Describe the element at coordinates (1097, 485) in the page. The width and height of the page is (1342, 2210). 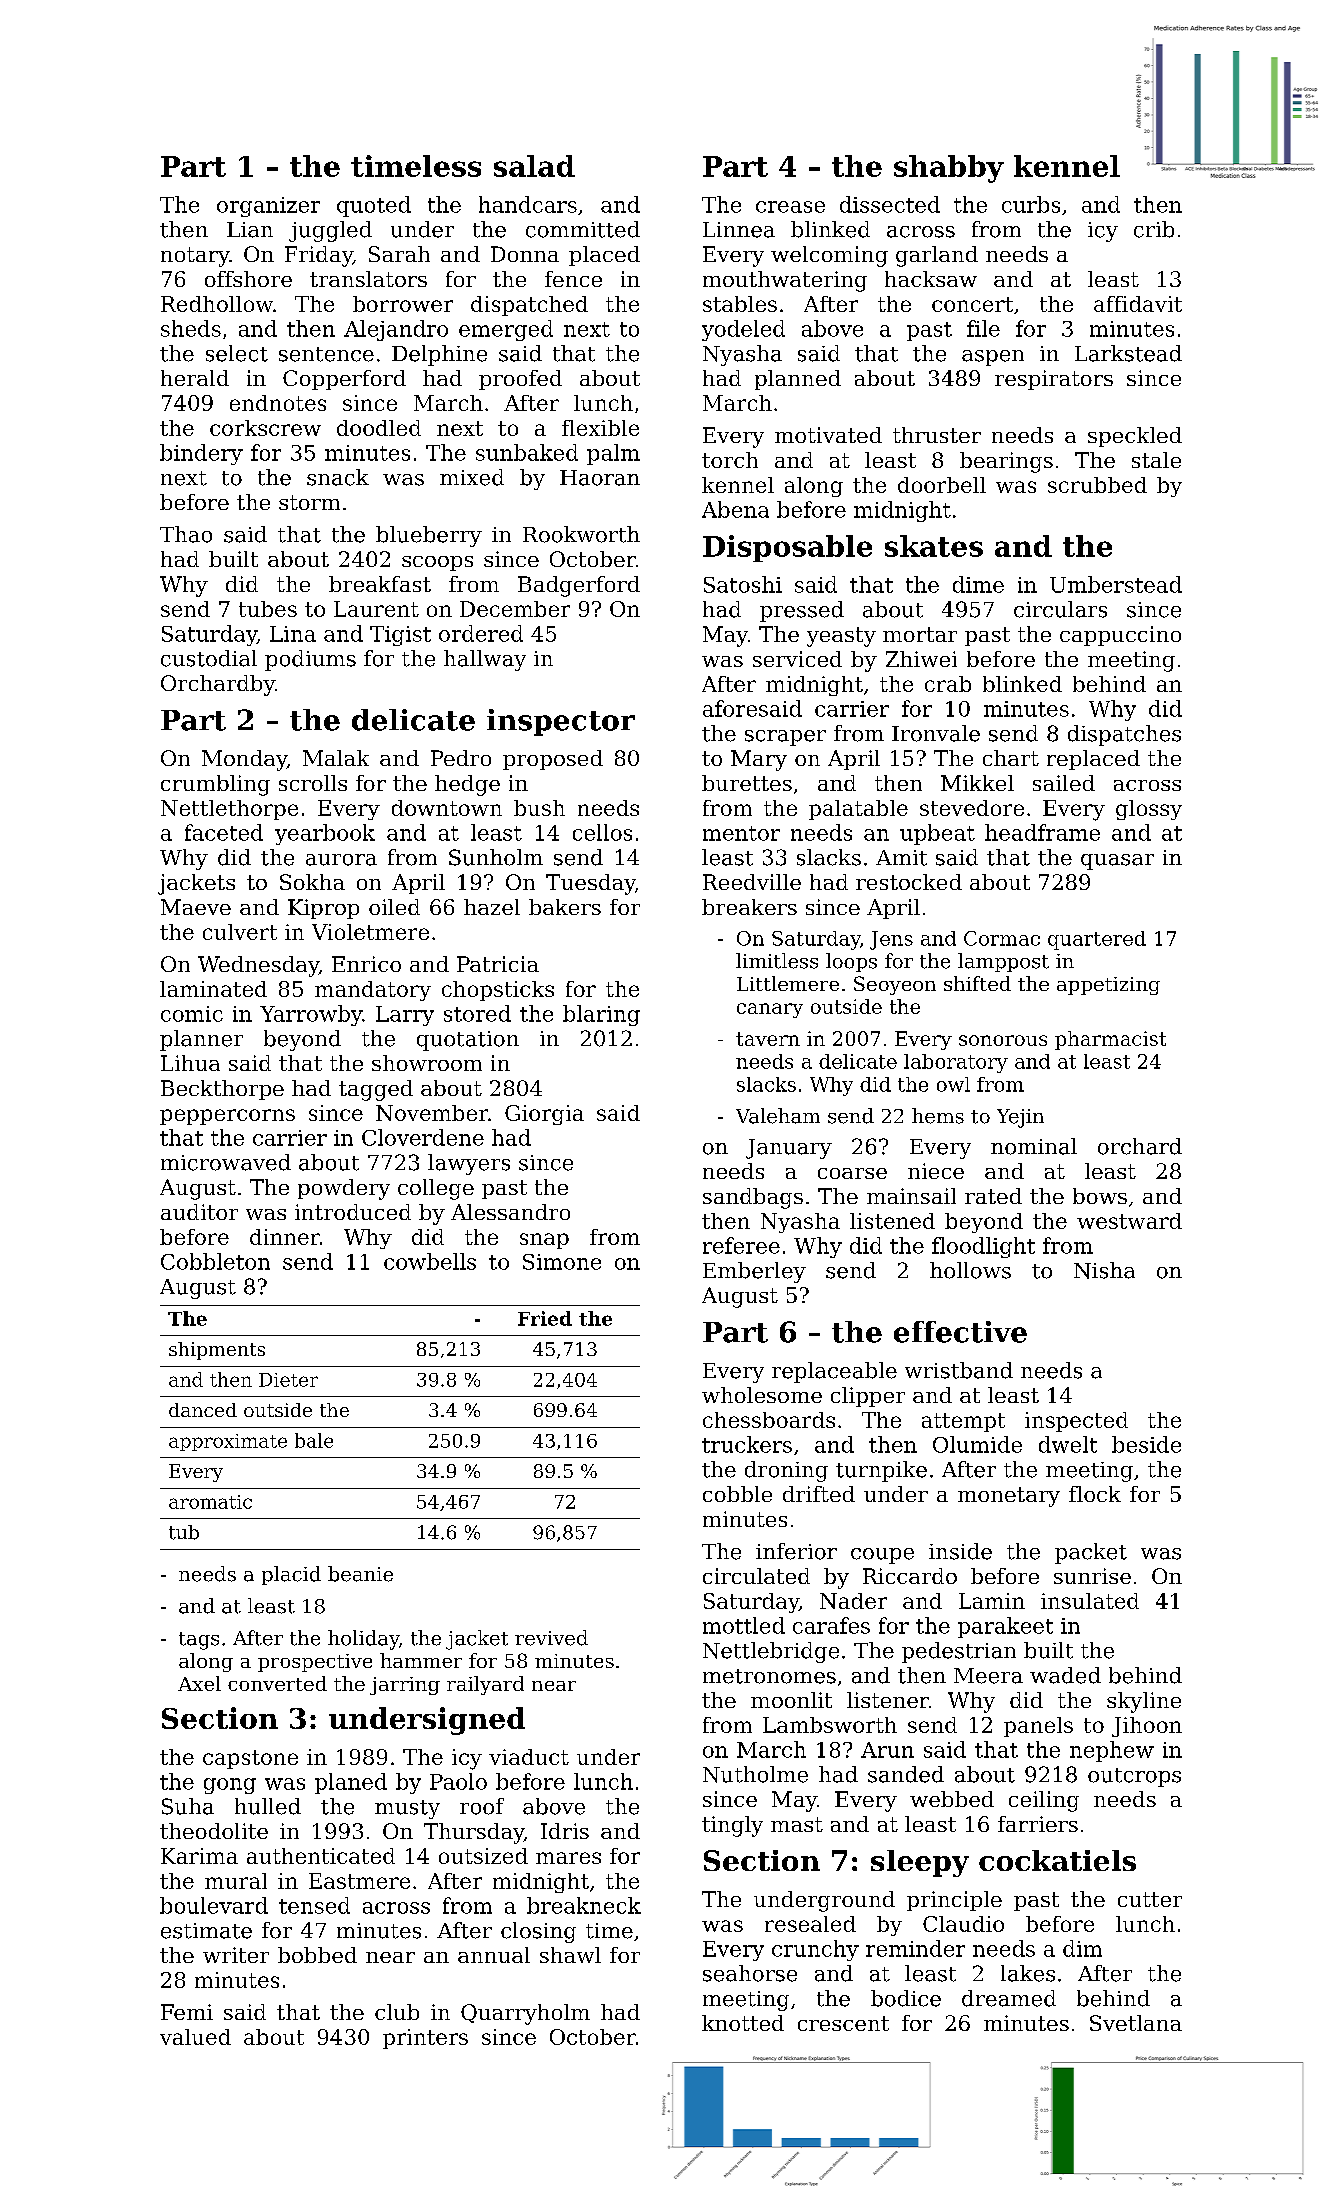
I see `scrubbed` at that location.
